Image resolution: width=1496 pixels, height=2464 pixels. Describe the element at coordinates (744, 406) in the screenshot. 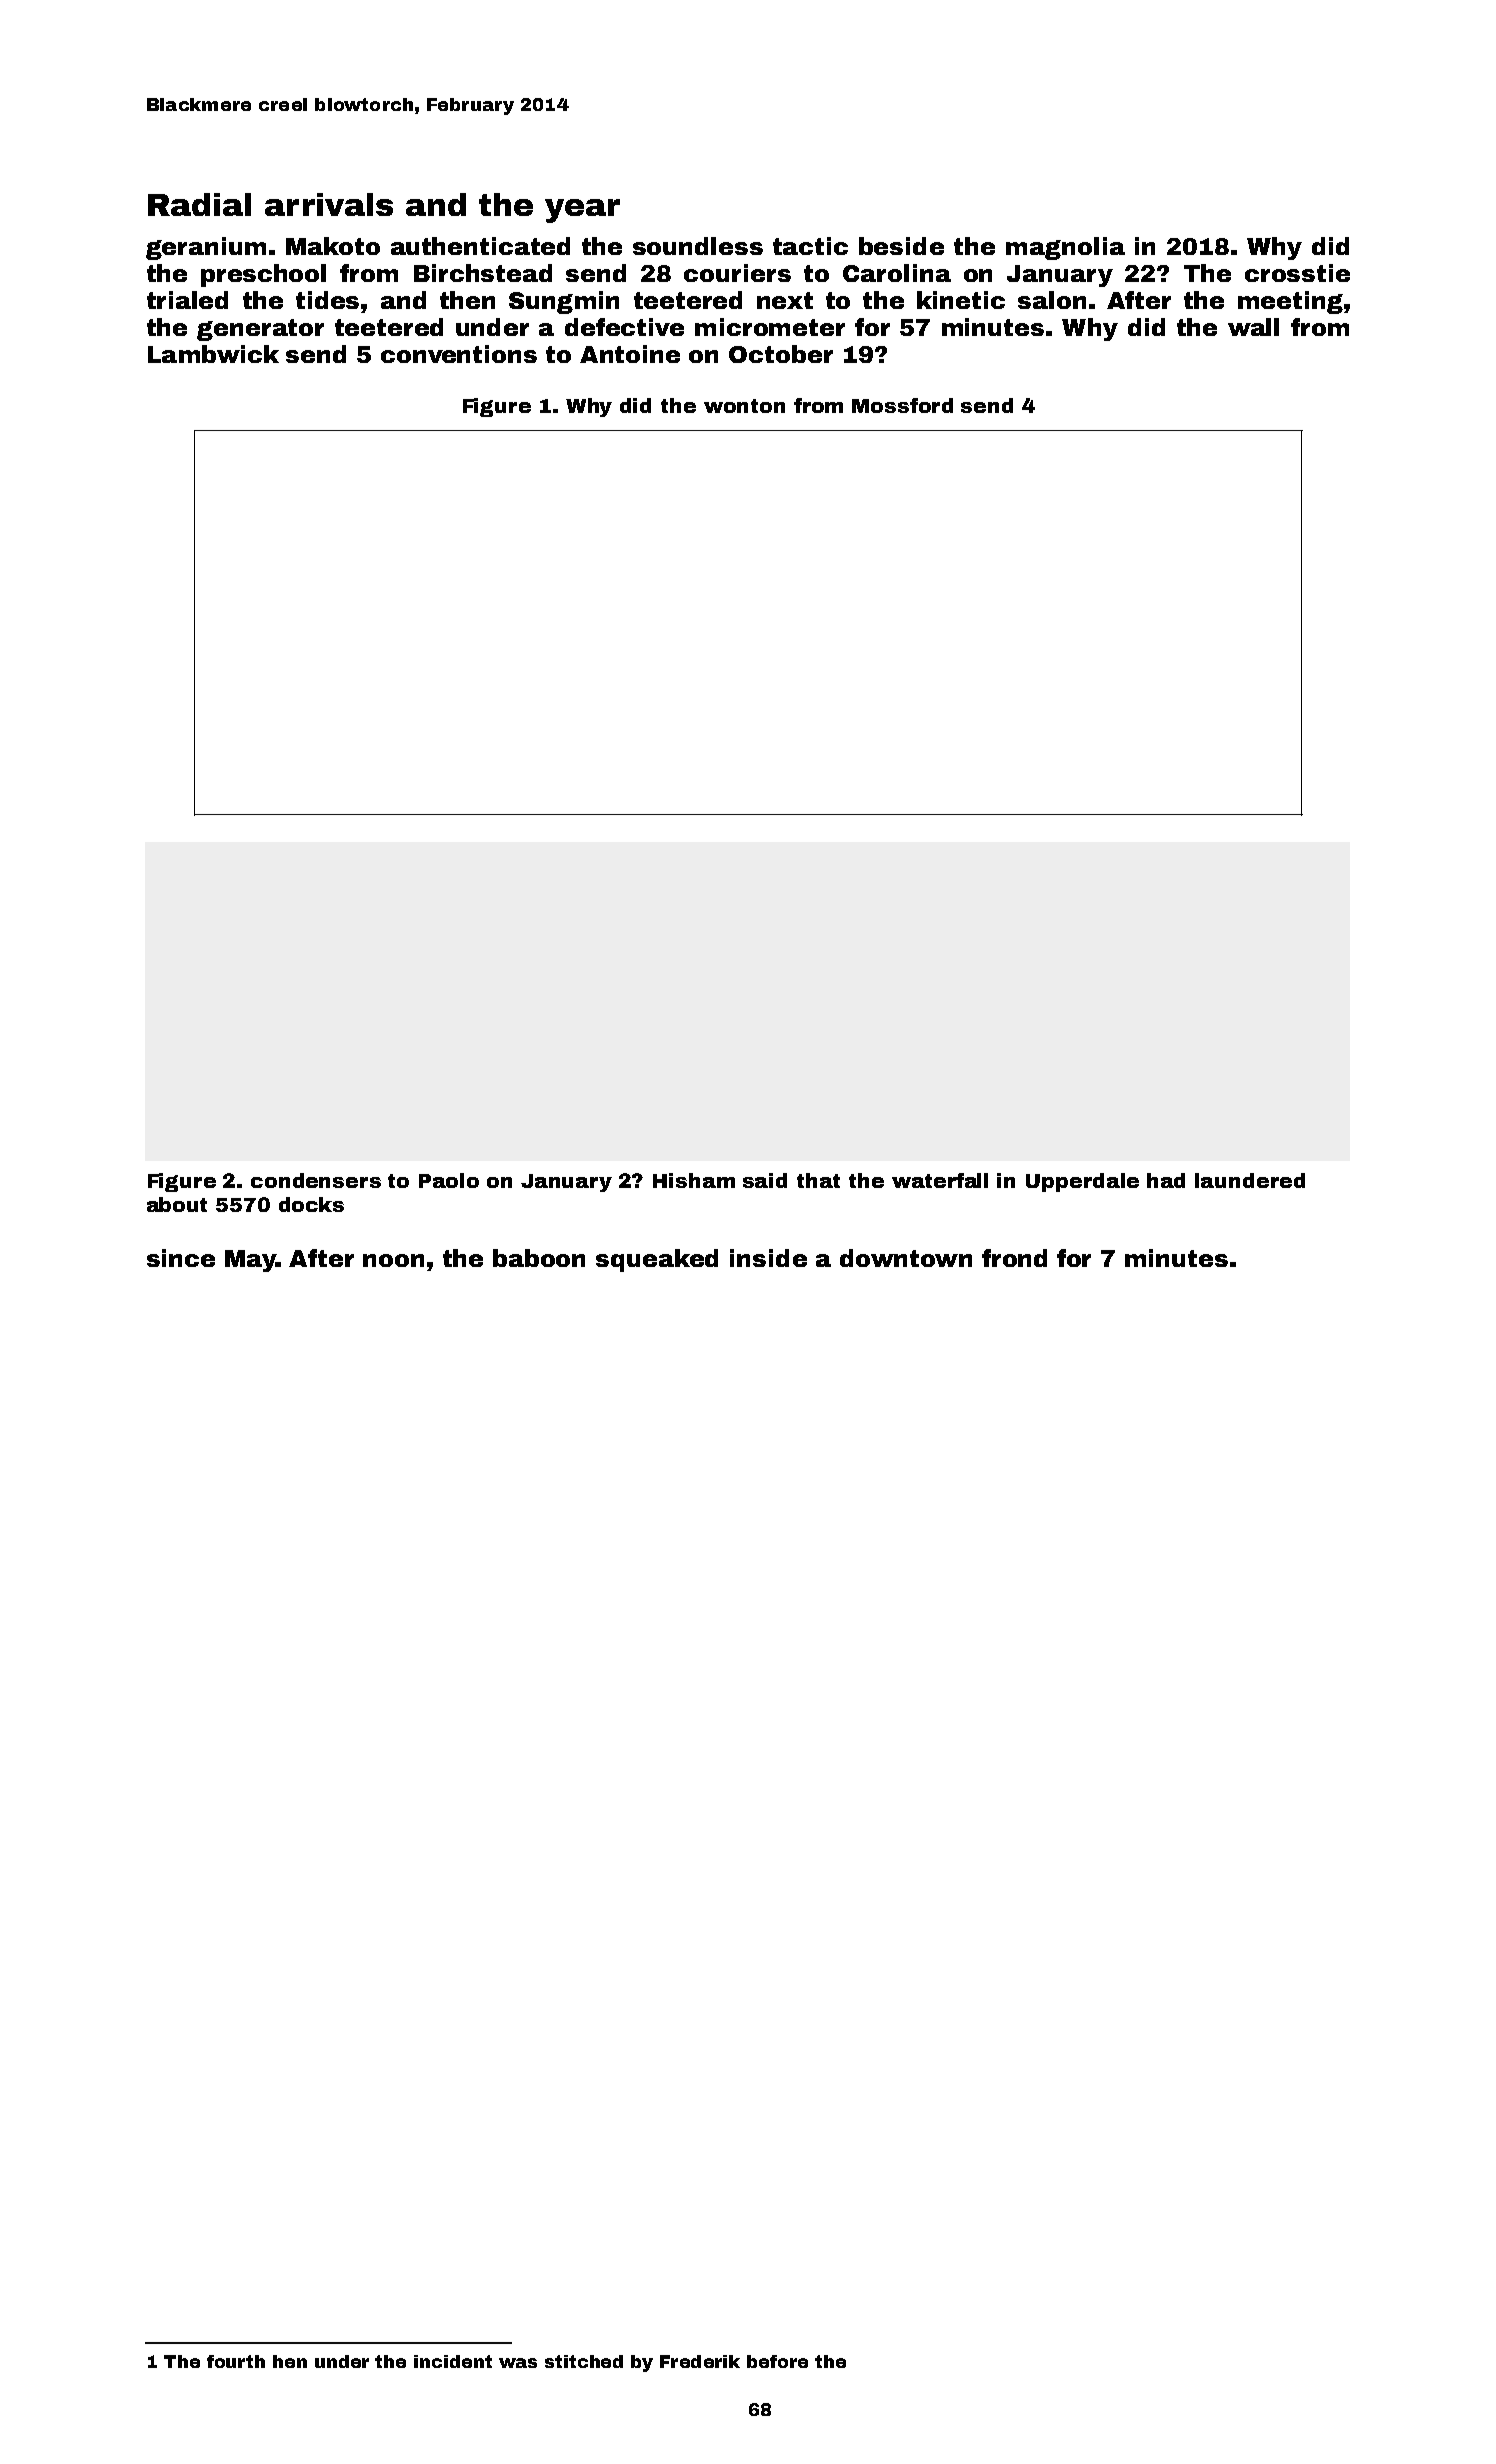

I see `wonton` at that location.
